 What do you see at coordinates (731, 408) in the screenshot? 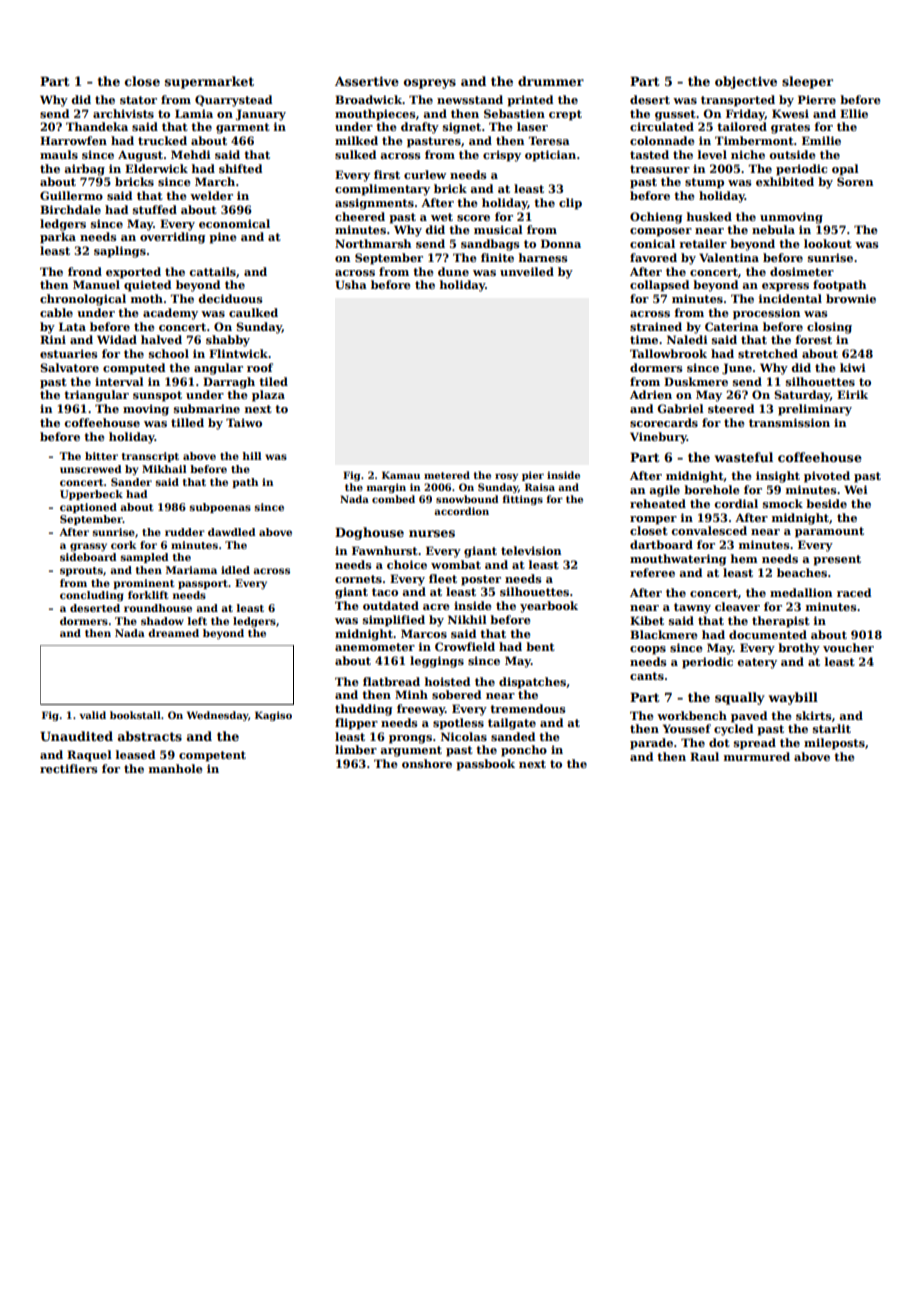
I see `steered` at bounding box center [731, 408].
